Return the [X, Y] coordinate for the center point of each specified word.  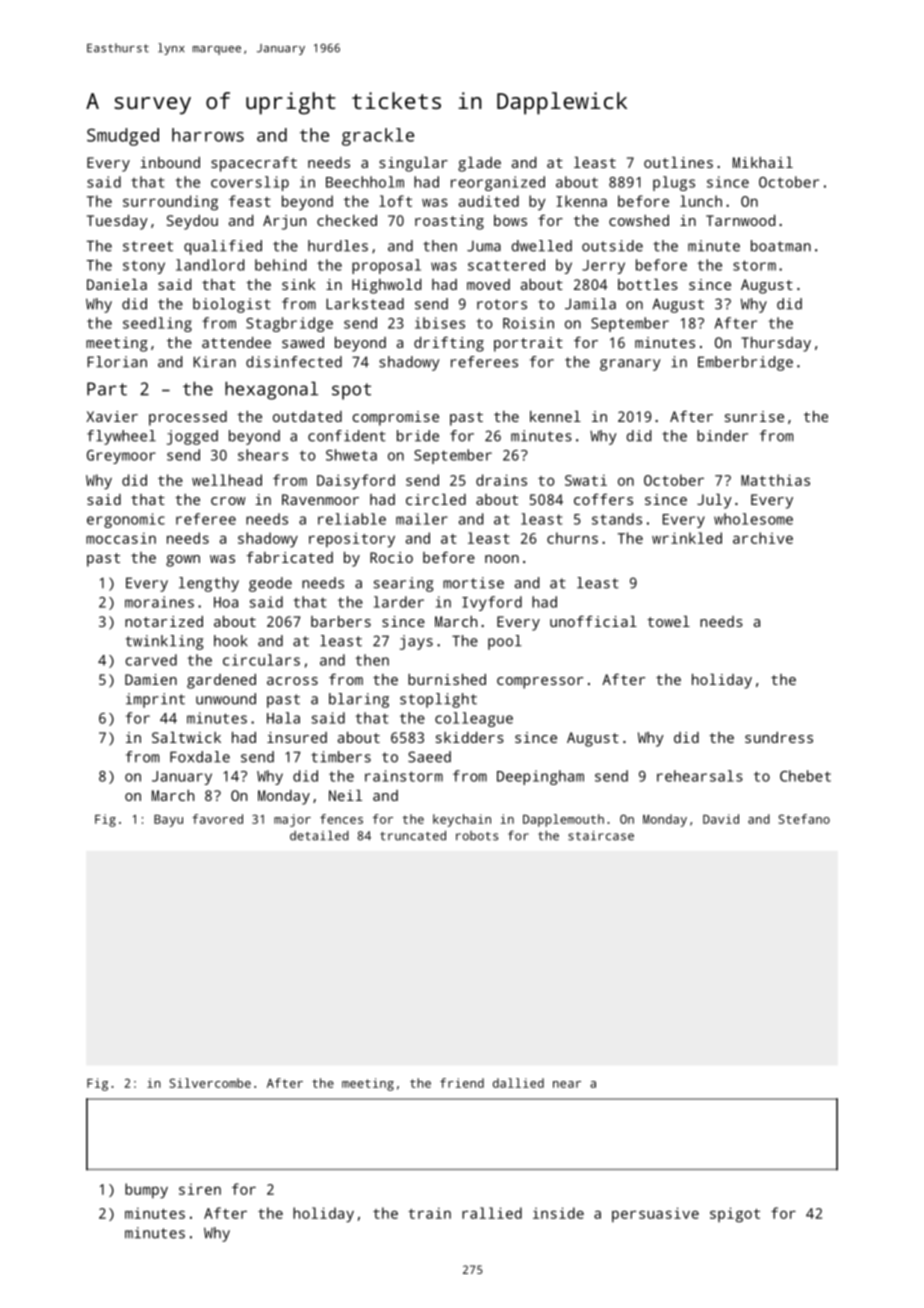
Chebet [805, 776]
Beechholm [365, 182]
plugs [674, 183]
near [567, 1084]
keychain [462, 820]
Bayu [168, 821]
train [429, 1213]
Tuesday [117, 222]
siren [200, 1189]
